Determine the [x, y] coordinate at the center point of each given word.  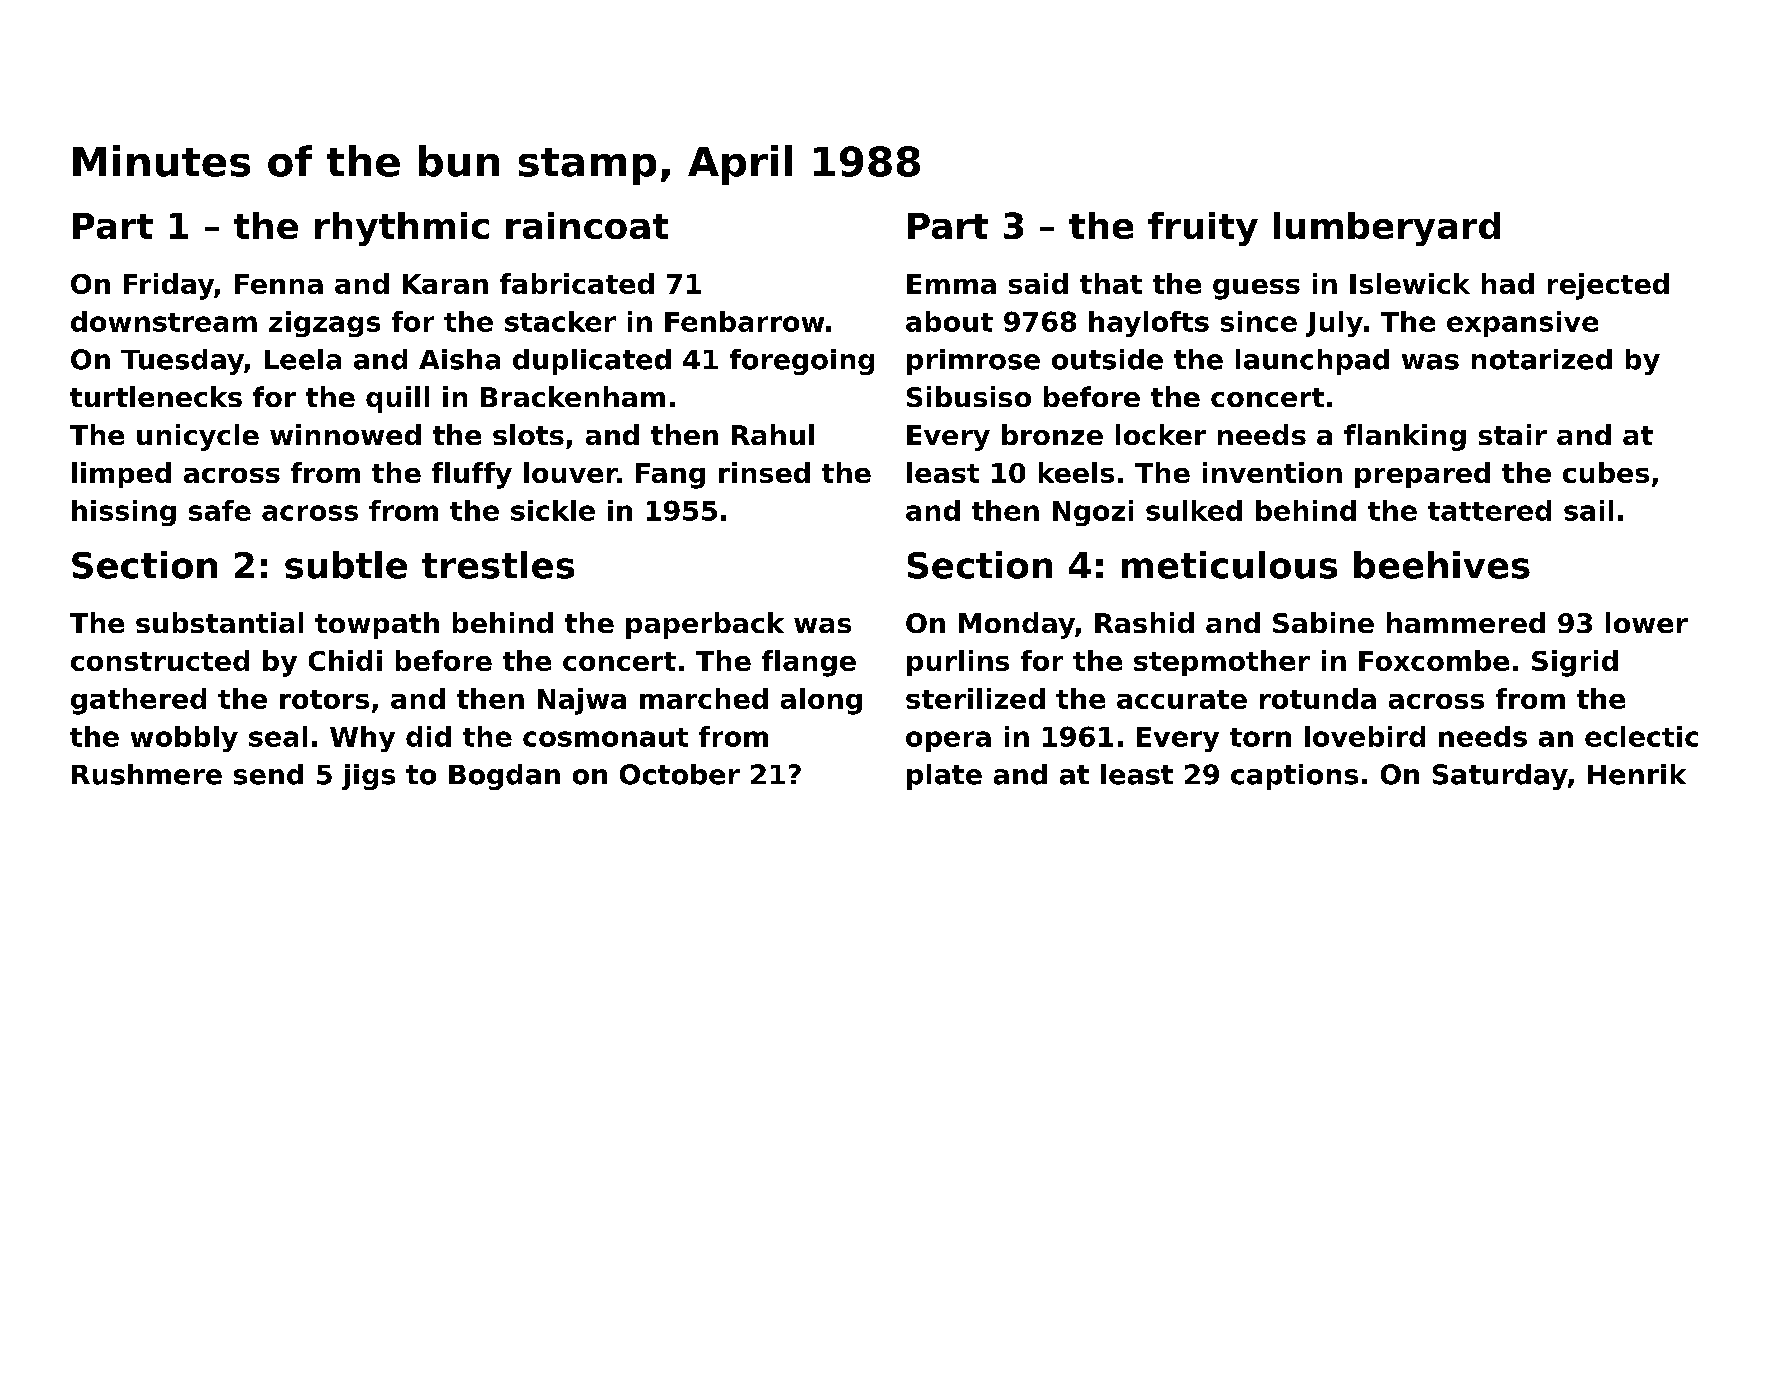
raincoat [587, 225]
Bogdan [504, 777]
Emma [951, 284]
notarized [1542, 359]
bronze [1052, 434]
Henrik [1637, 774]
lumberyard [1387, 229]
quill [397, 399]
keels [1076, 472]
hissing [124, 513]
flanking [1405, 437]
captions [1294, 777]
